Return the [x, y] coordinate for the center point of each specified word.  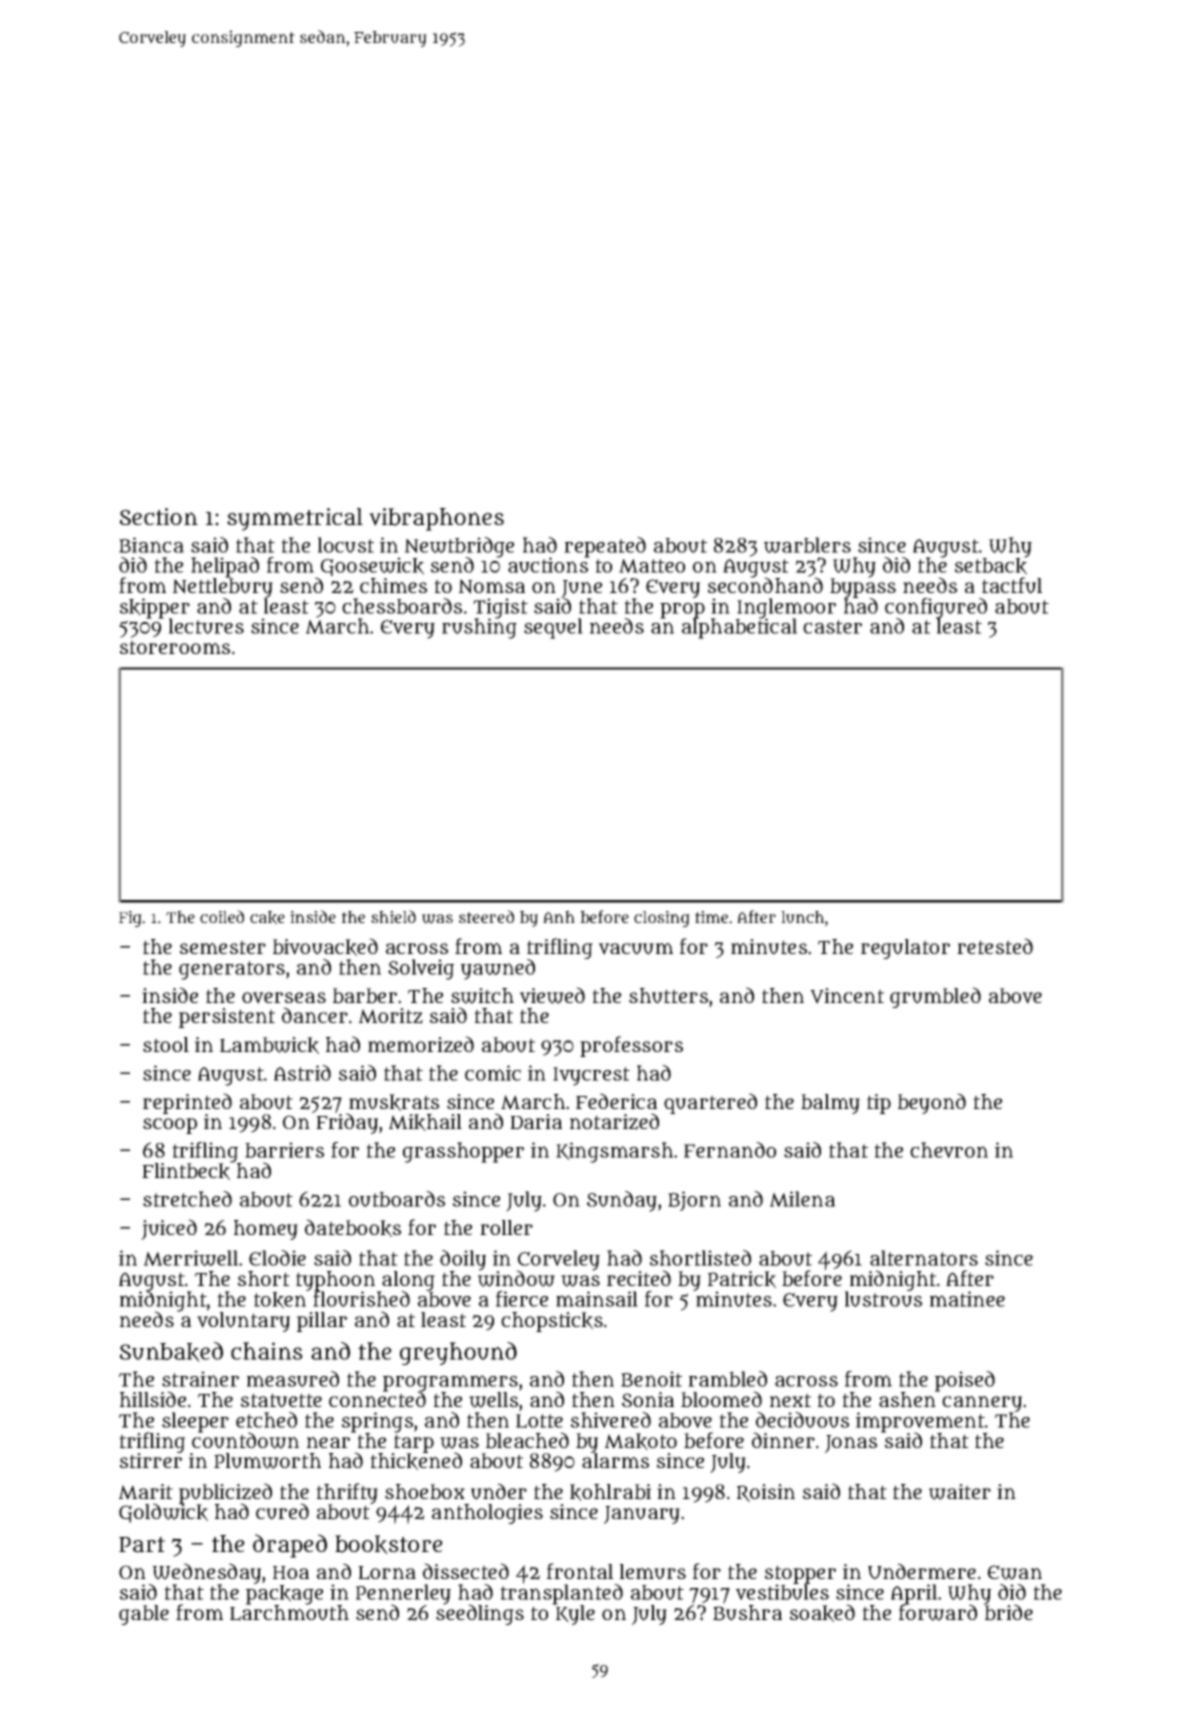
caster [832, 627]
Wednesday [206, 1573]
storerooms [175, 647]
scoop [170, 1126]
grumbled [935, 997]
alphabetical [739, 629]
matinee [967, 1299]
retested [995, 946]
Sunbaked [171, 1352]
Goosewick [372, 566]
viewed [552, 995]
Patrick [742, 1279]
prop [682, 611]
